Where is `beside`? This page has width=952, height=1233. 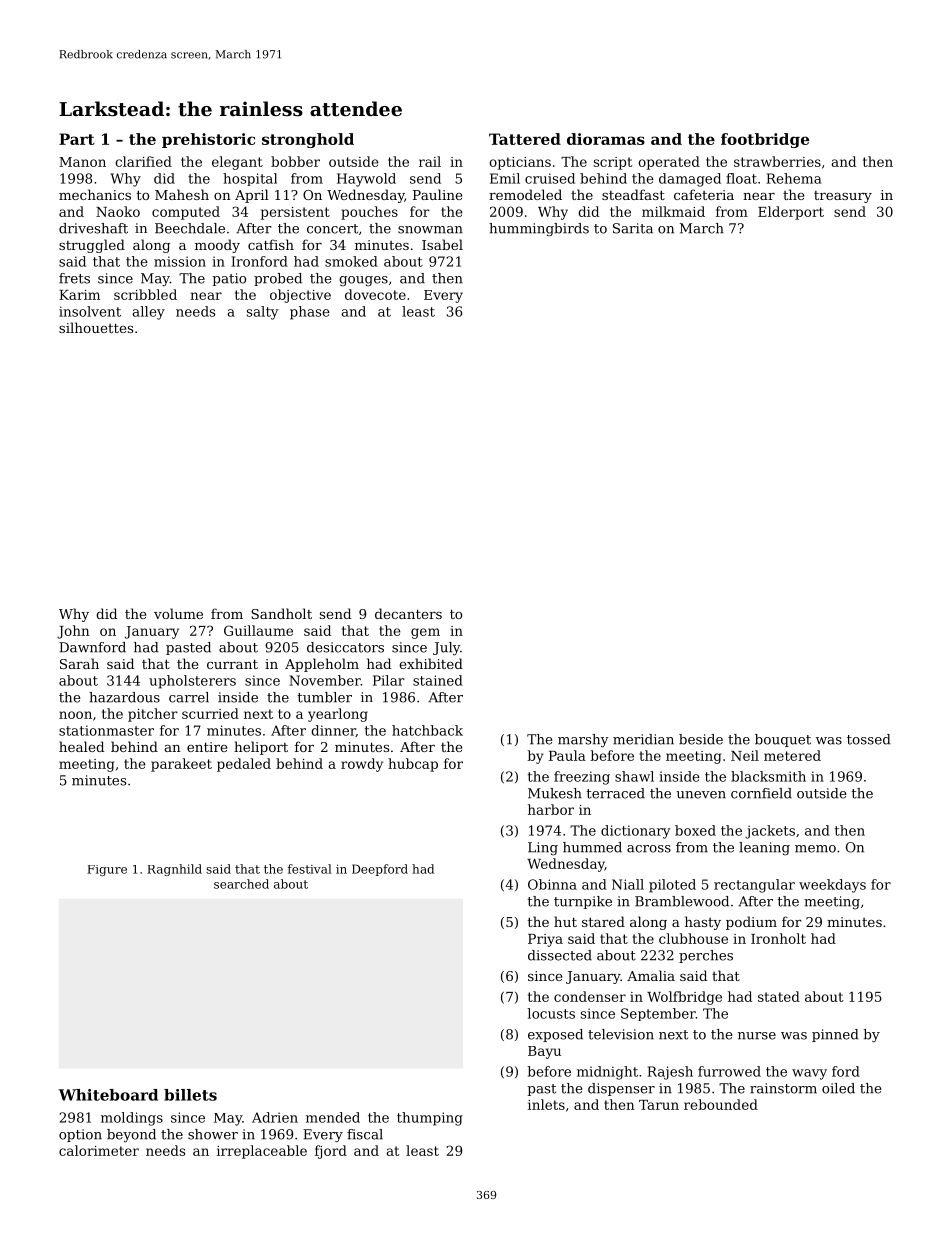
beside is located at coordinates (701, 739).
